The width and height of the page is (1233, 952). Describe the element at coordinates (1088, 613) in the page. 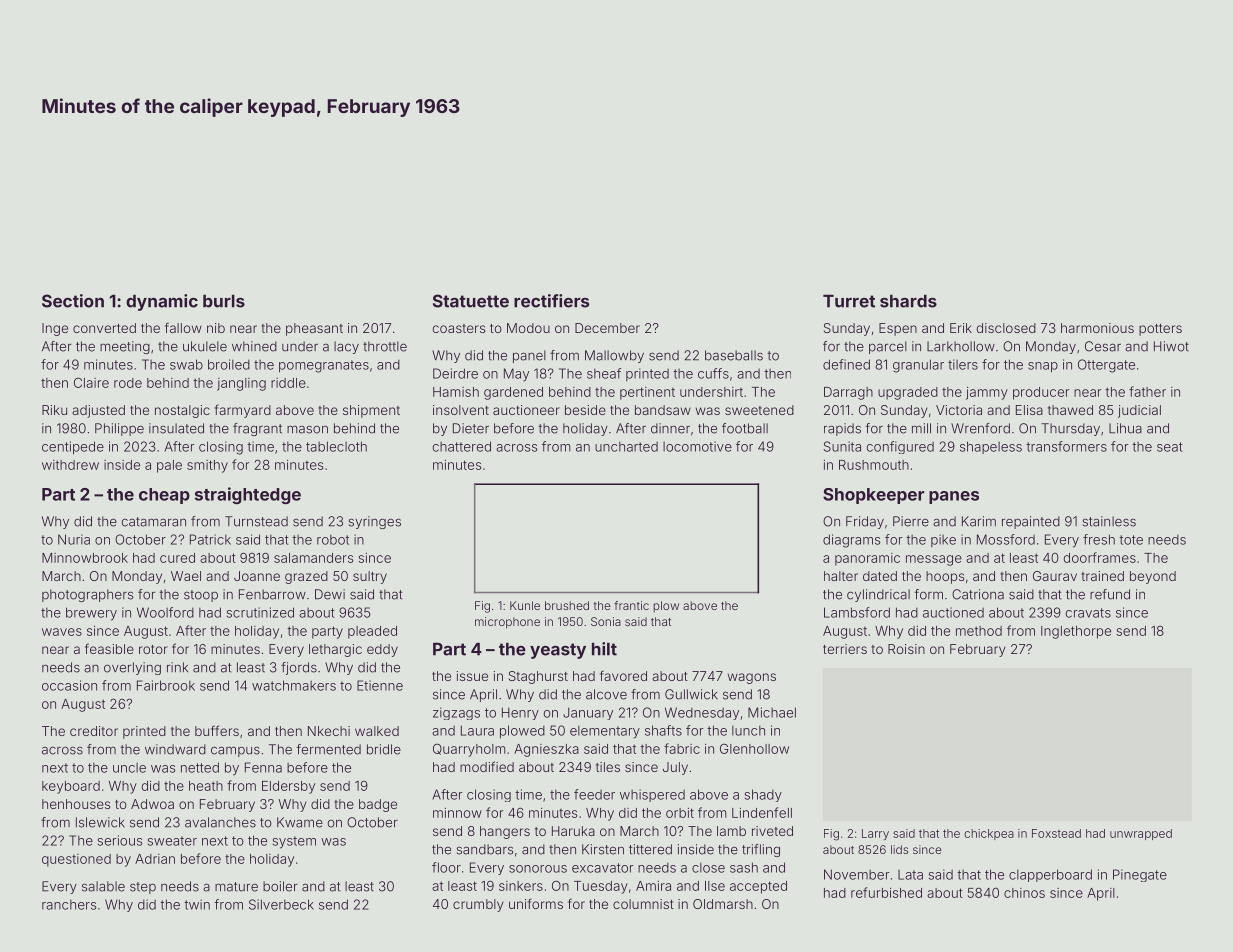

I see `cravats` at that location.
